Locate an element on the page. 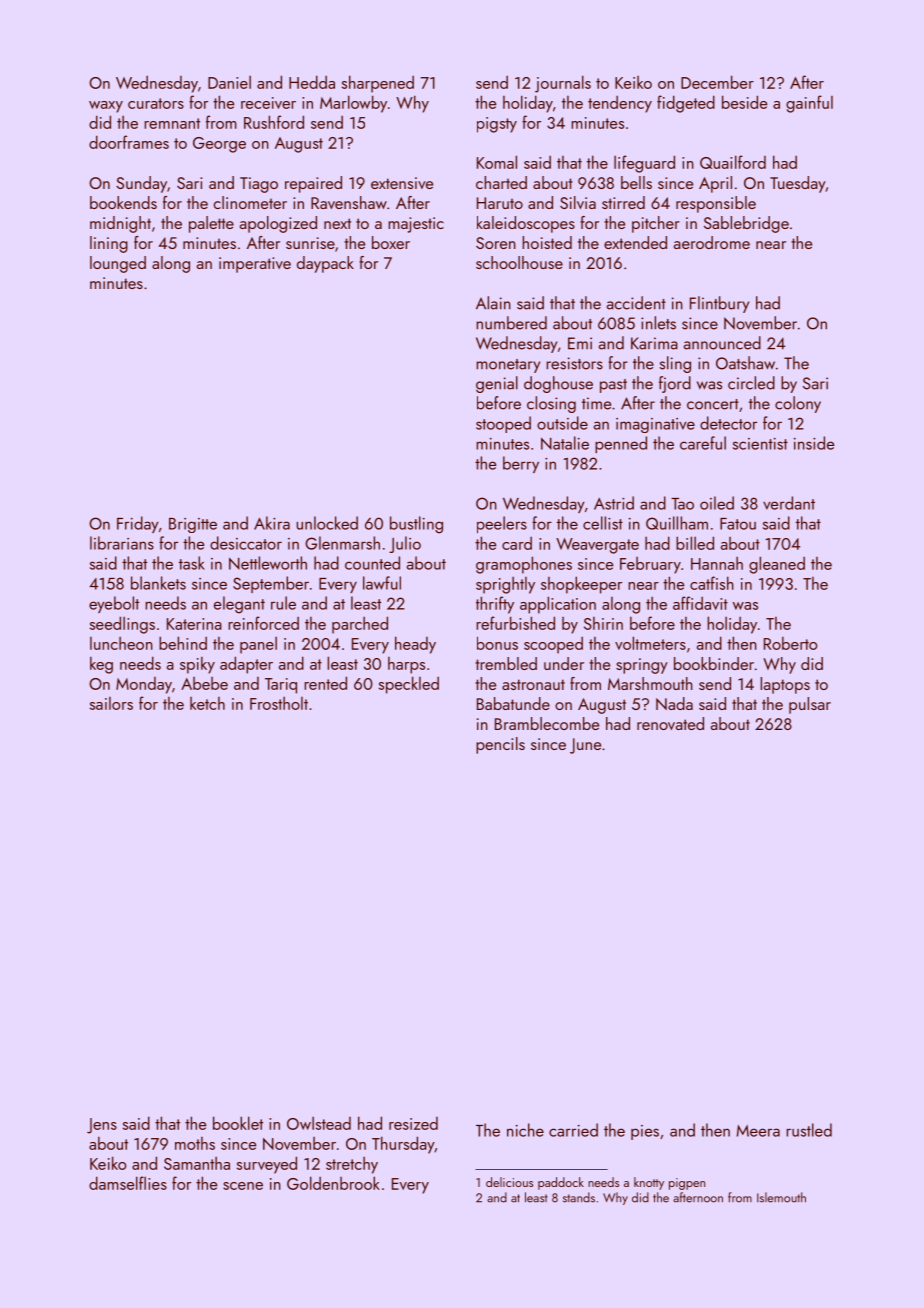 The image size is (924, 1308). pulsar is located at coordinates (810, 705).
